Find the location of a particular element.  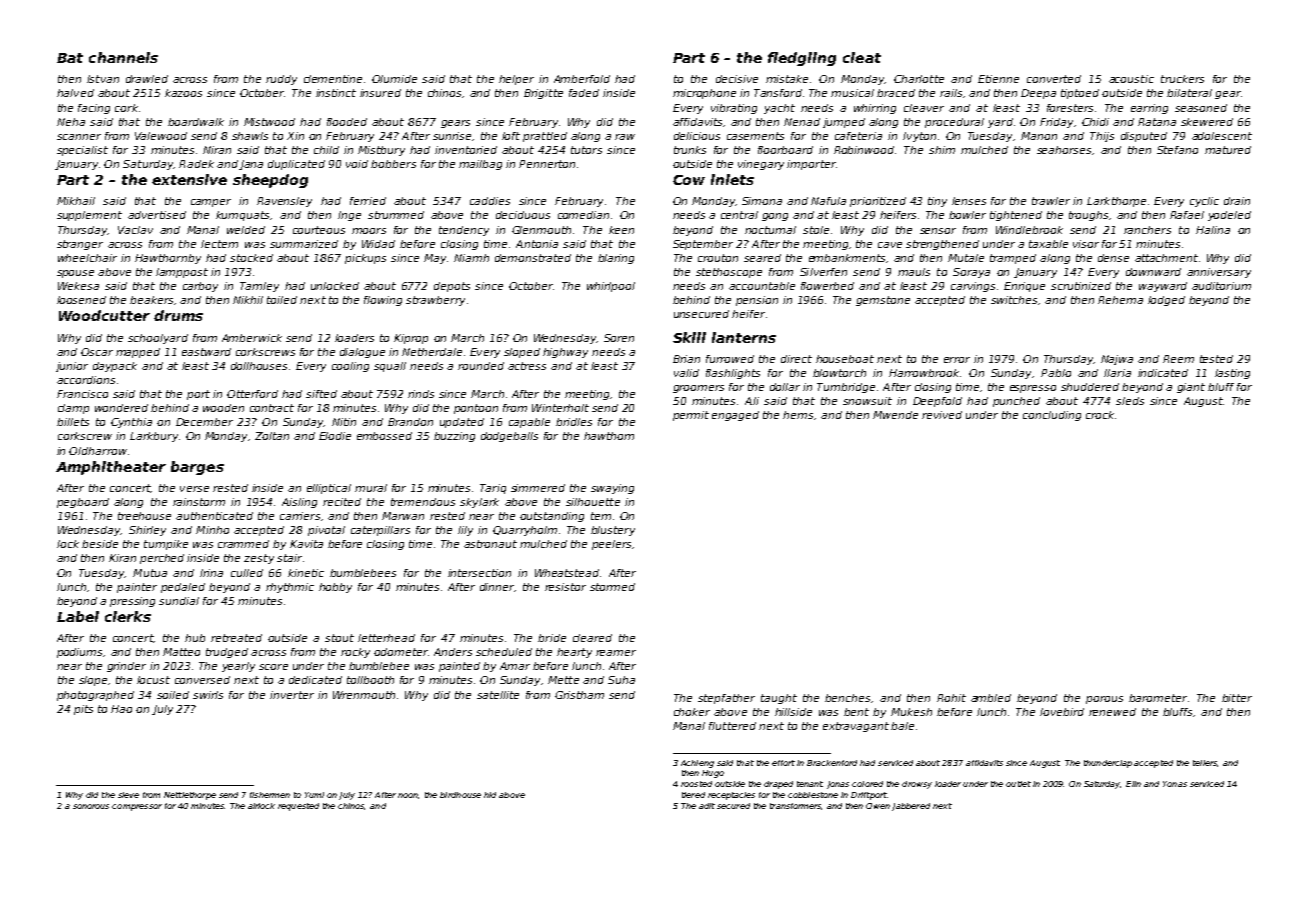

gemstone is located at coordinates (883, 301).
